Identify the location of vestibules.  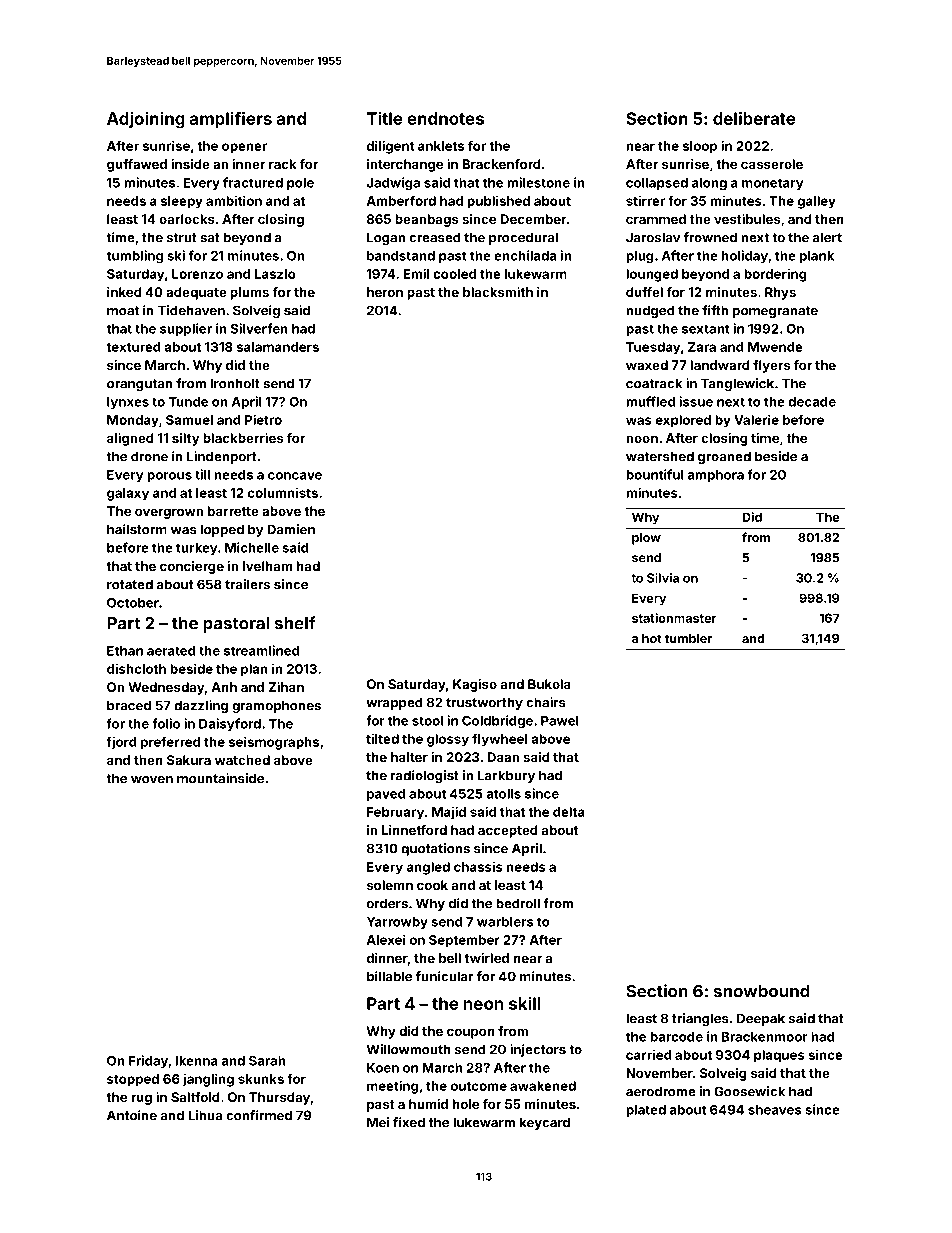
(747, 219).
